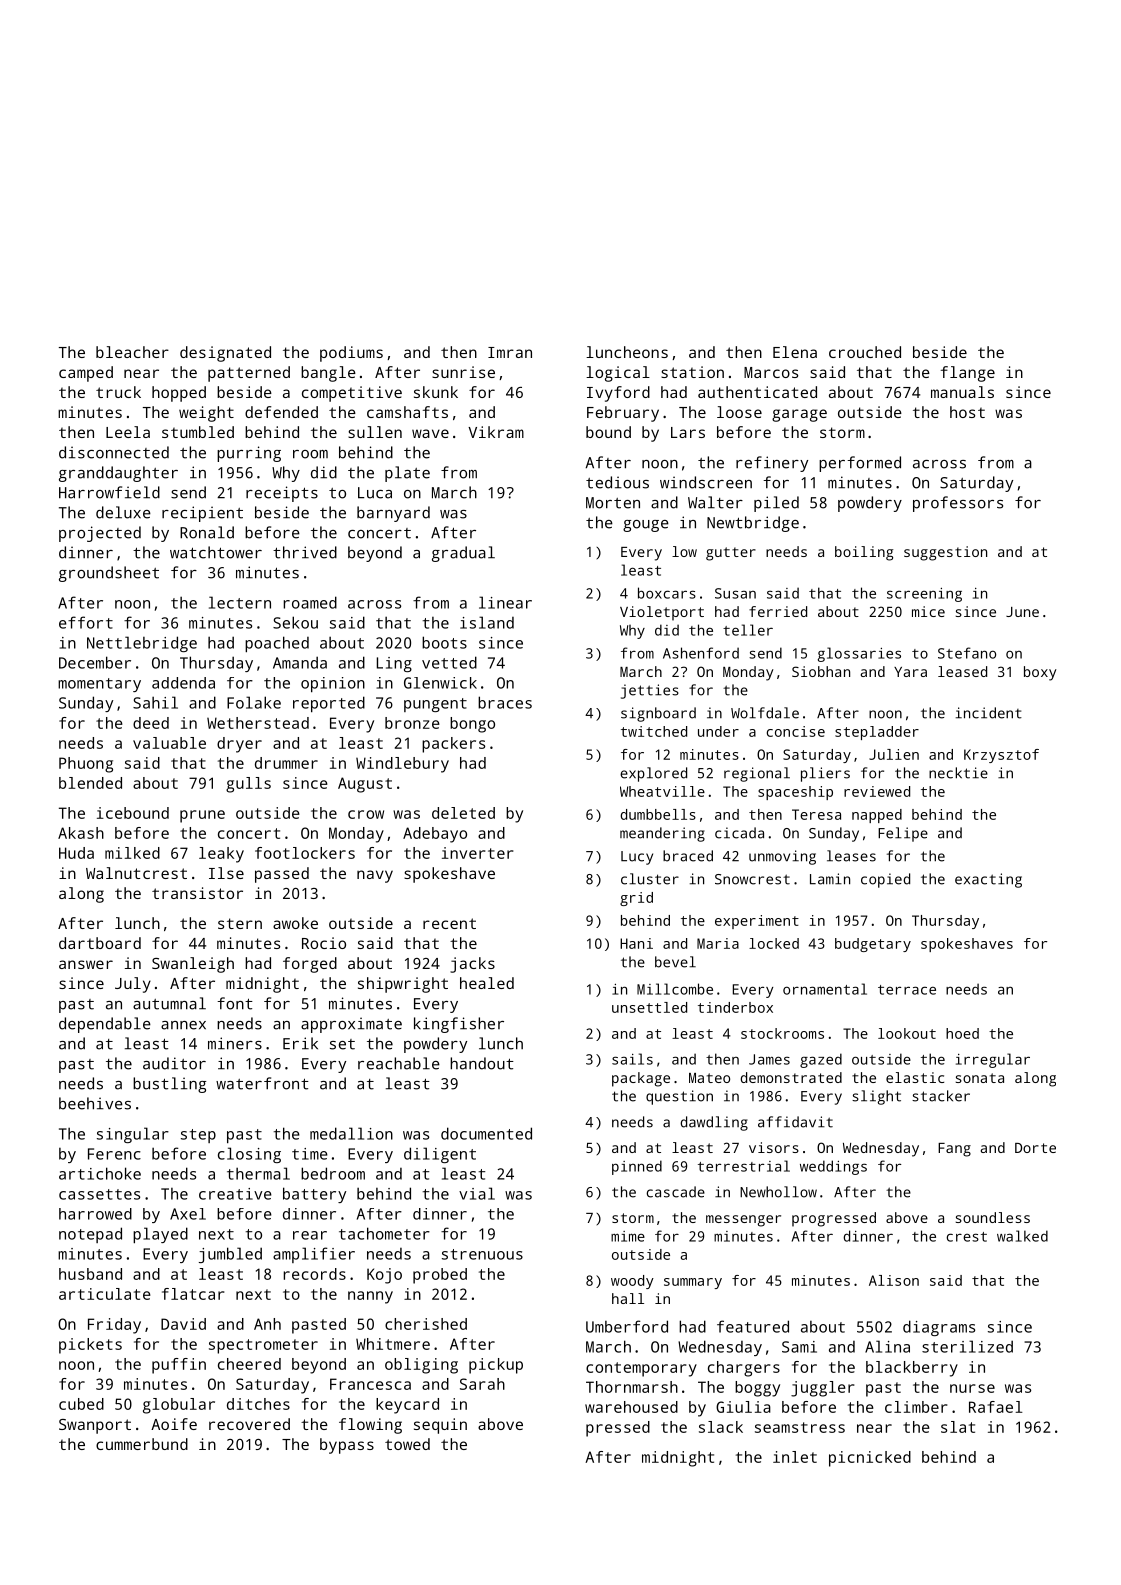 The height and width of the screenshot is (1585, 1121). What do you see at coordinates (632, 1282) in the screenshot?
I see `woody` at bounding box center [632, 1282].
